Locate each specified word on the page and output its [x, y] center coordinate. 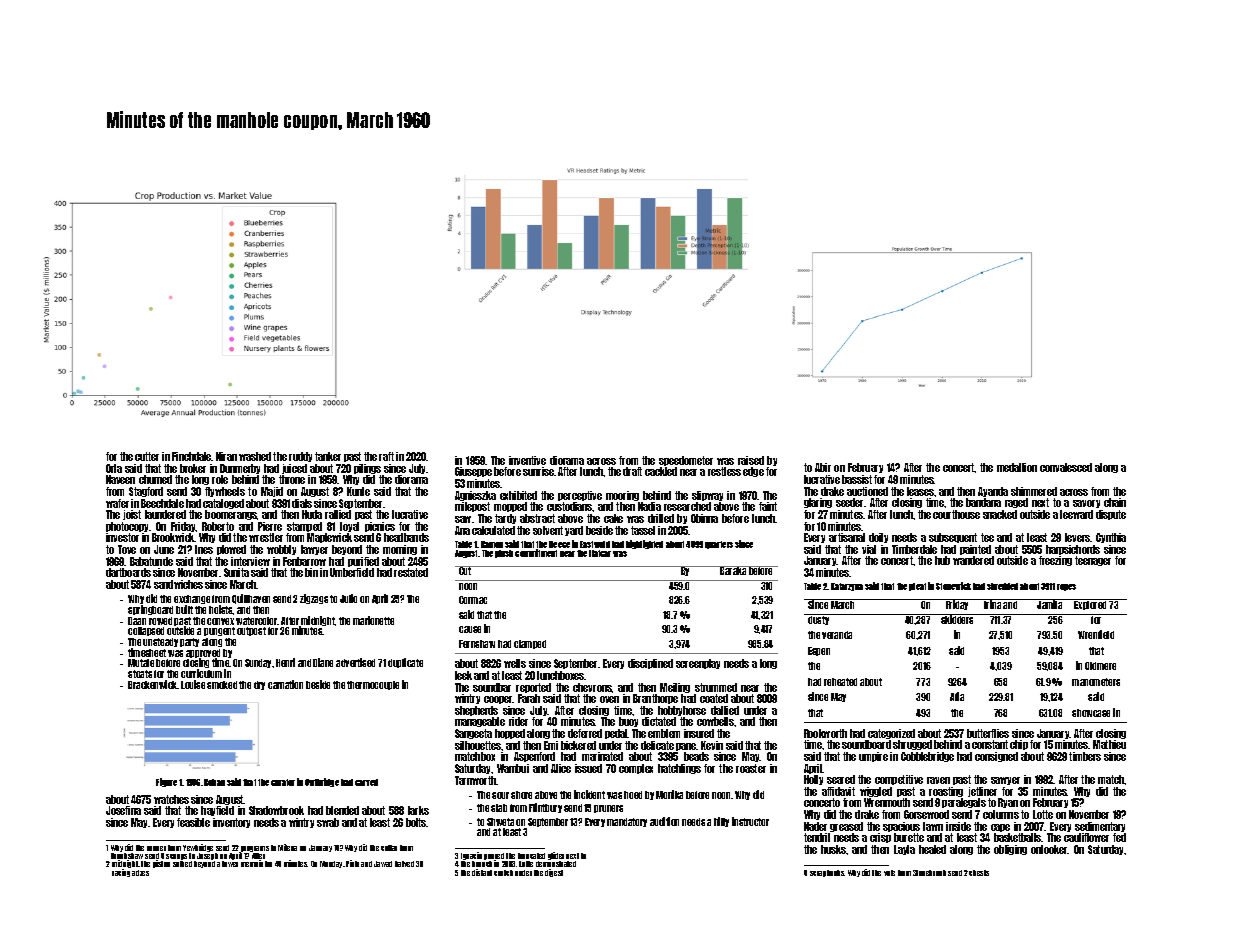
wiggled [876, 792]
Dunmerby [240, 469]
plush [504, 554]
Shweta [500, 822]
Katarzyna [847, 587]
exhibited [518, 495]
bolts [416, 822]
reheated [840, 682]
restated [411, 572]
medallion [1017, 467]
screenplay [698, 664]
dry [259, 685]
